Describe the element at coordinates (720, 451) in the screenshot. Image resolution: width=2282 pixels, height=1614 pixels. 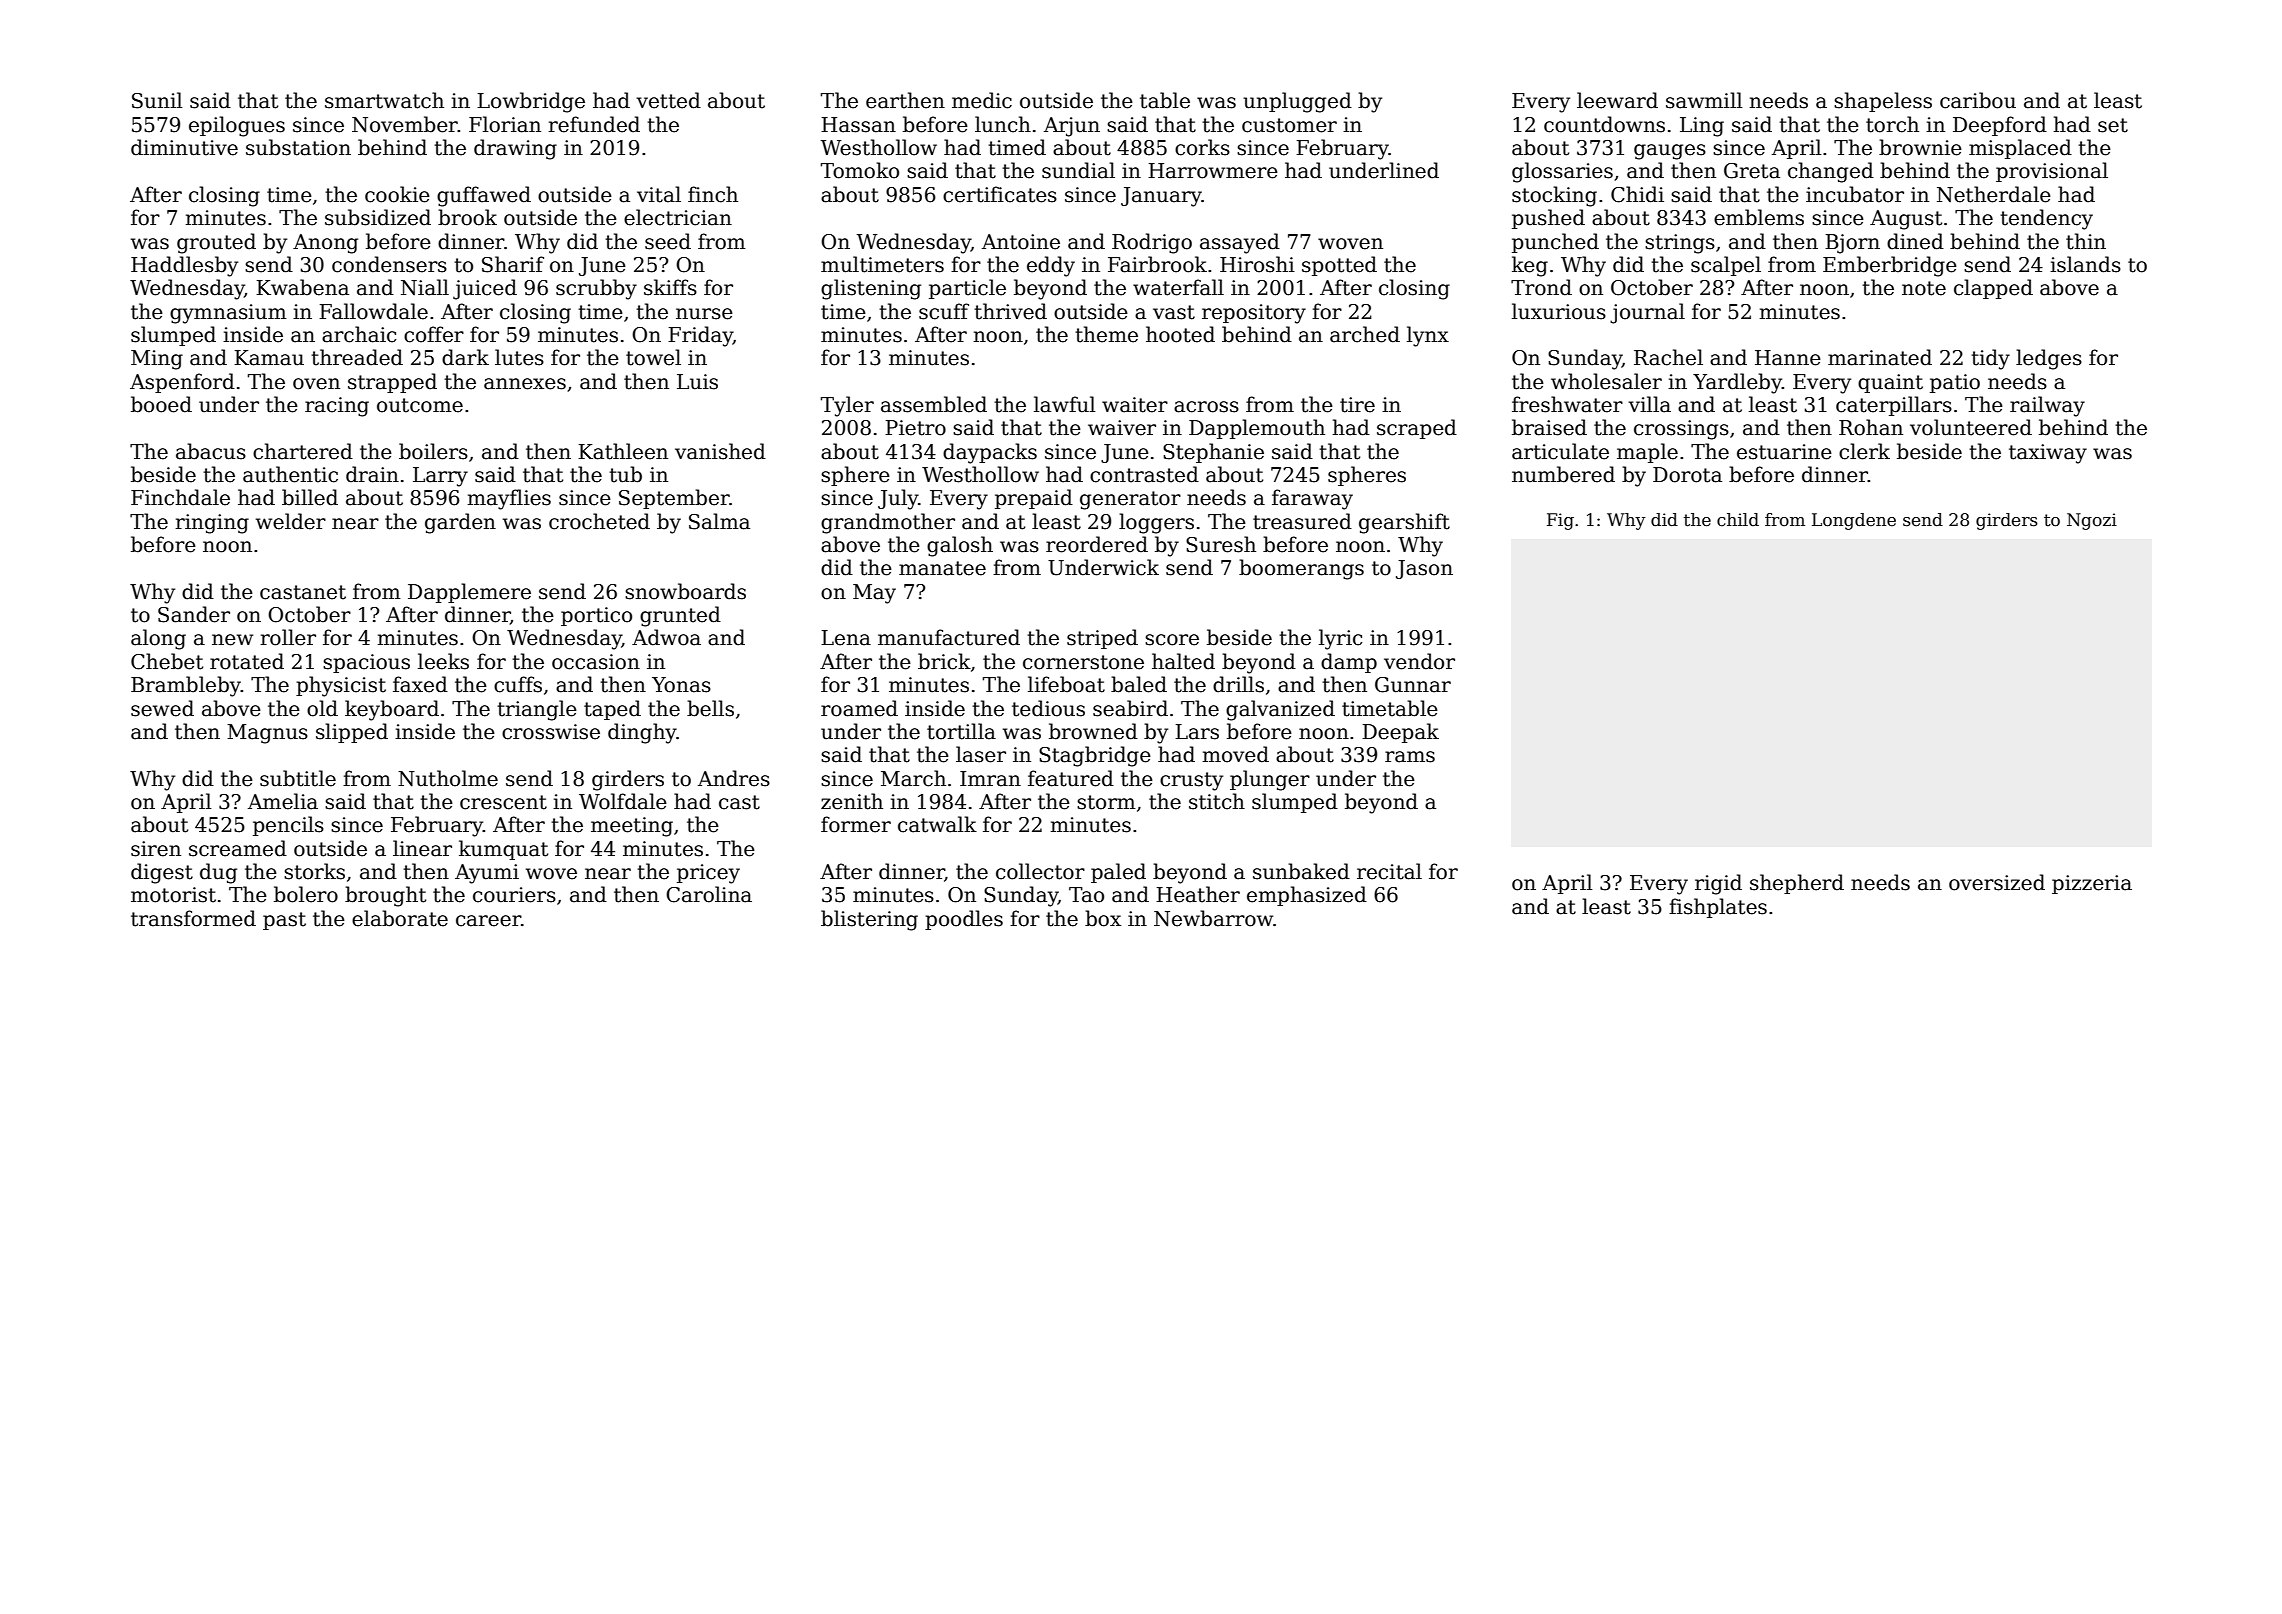
I see `vanished` at that location.
